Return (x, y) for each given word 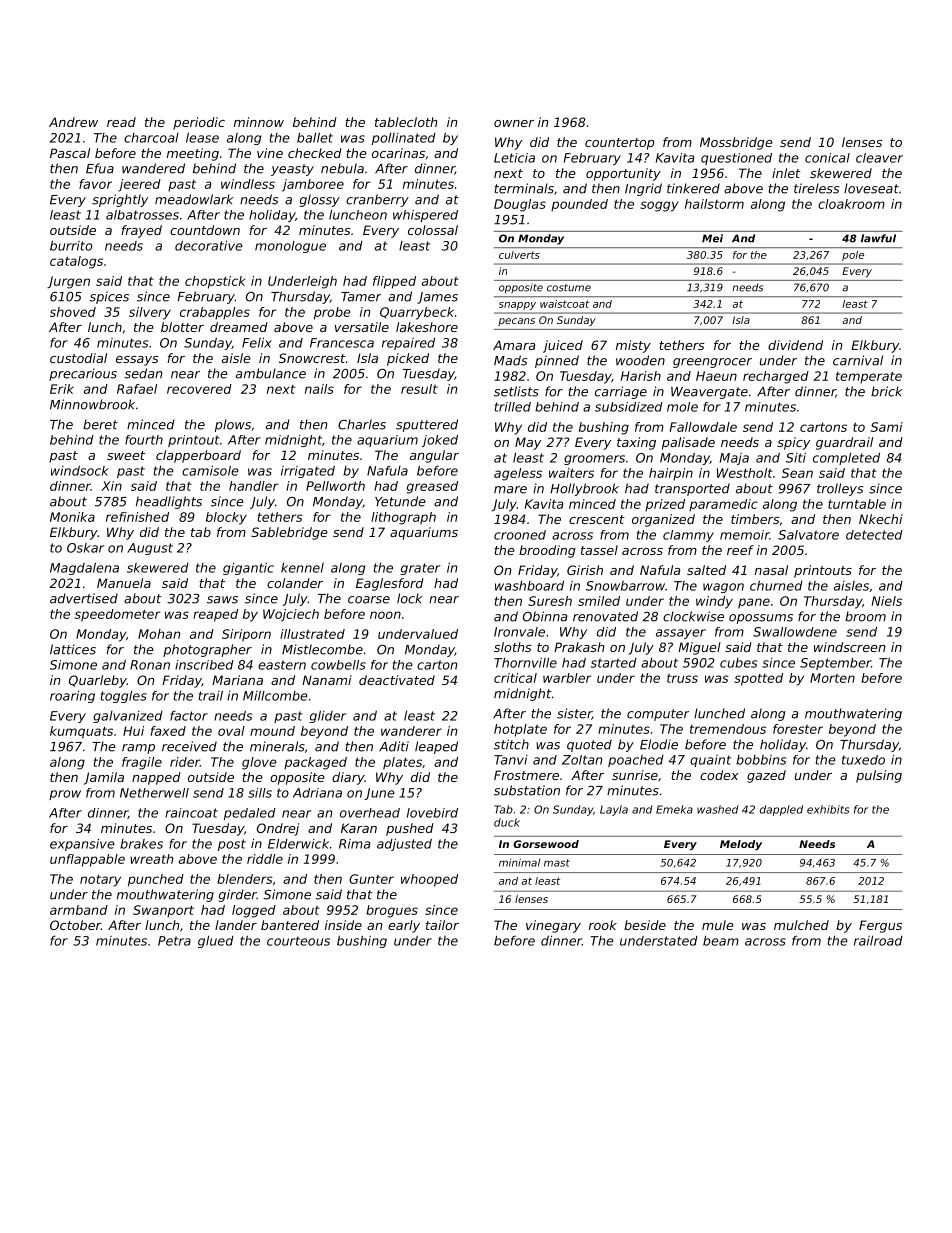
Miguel (699, 648)
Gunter (371, 879)
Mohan (159, 634)
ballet (315, 137)
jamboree (313, 185)
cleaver (879, 158)
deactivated (397, 680)
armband (79, 910)
